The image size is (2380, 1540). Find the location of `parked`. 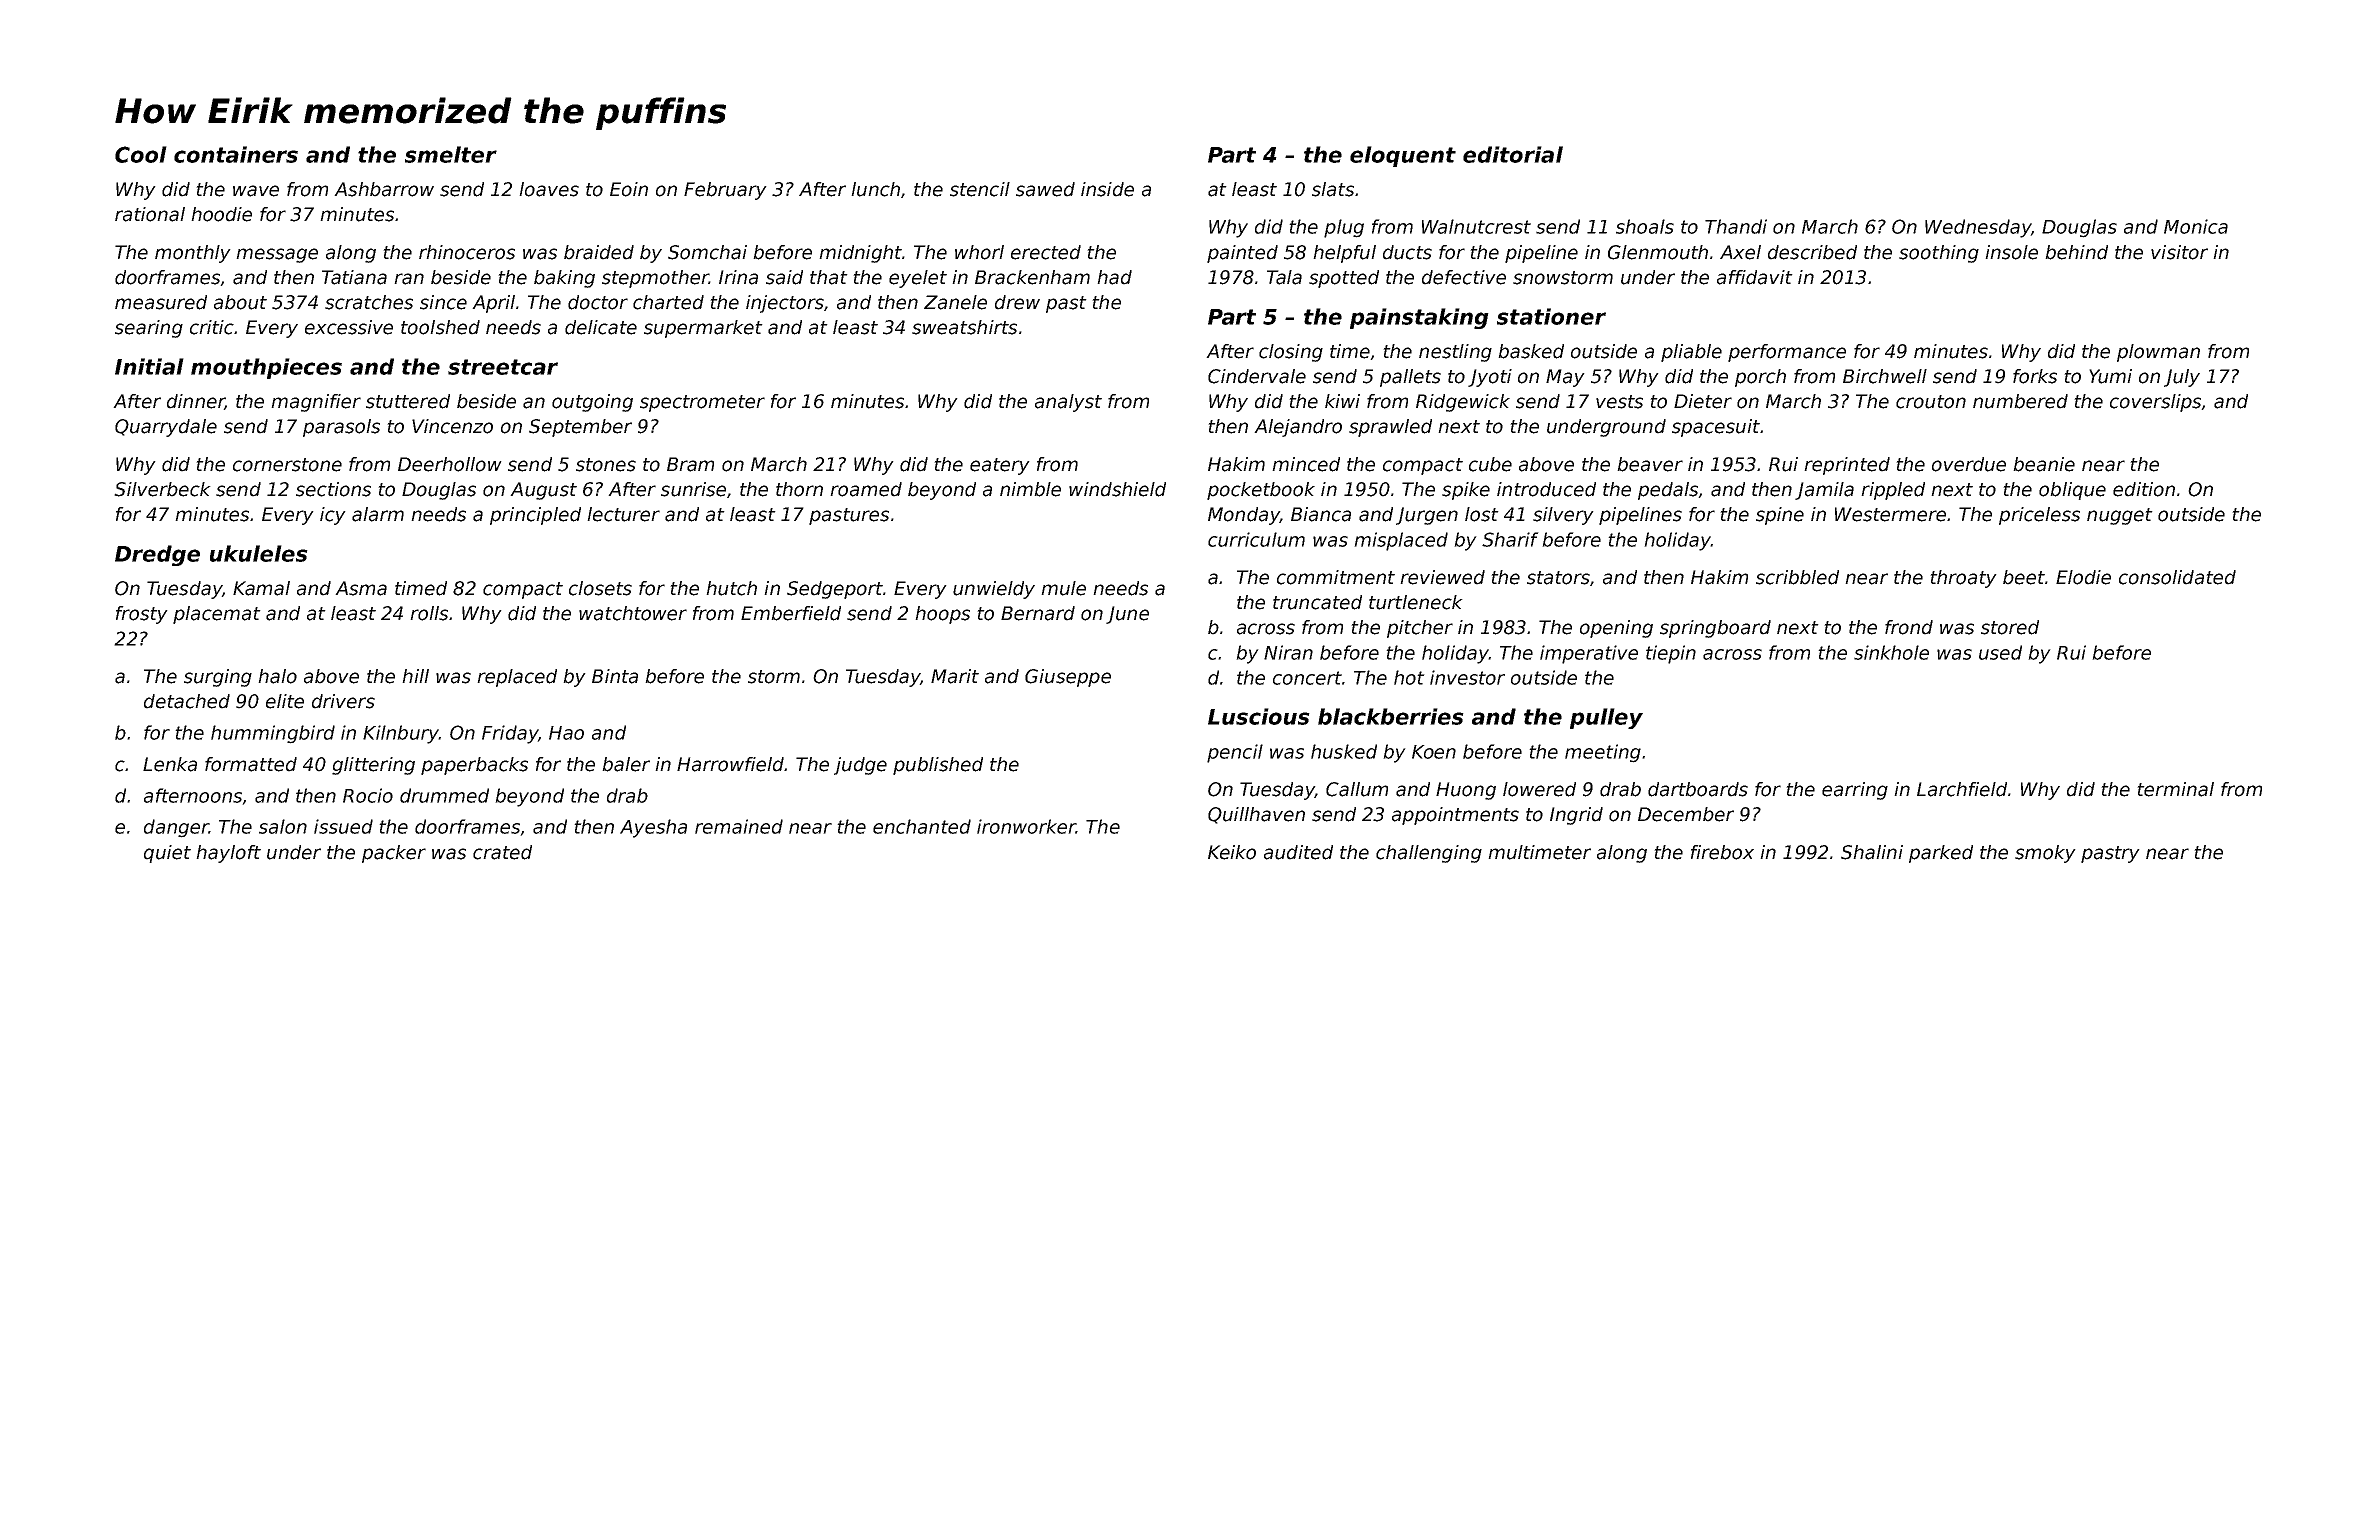

parked is located at coordinates (1941, 854).
